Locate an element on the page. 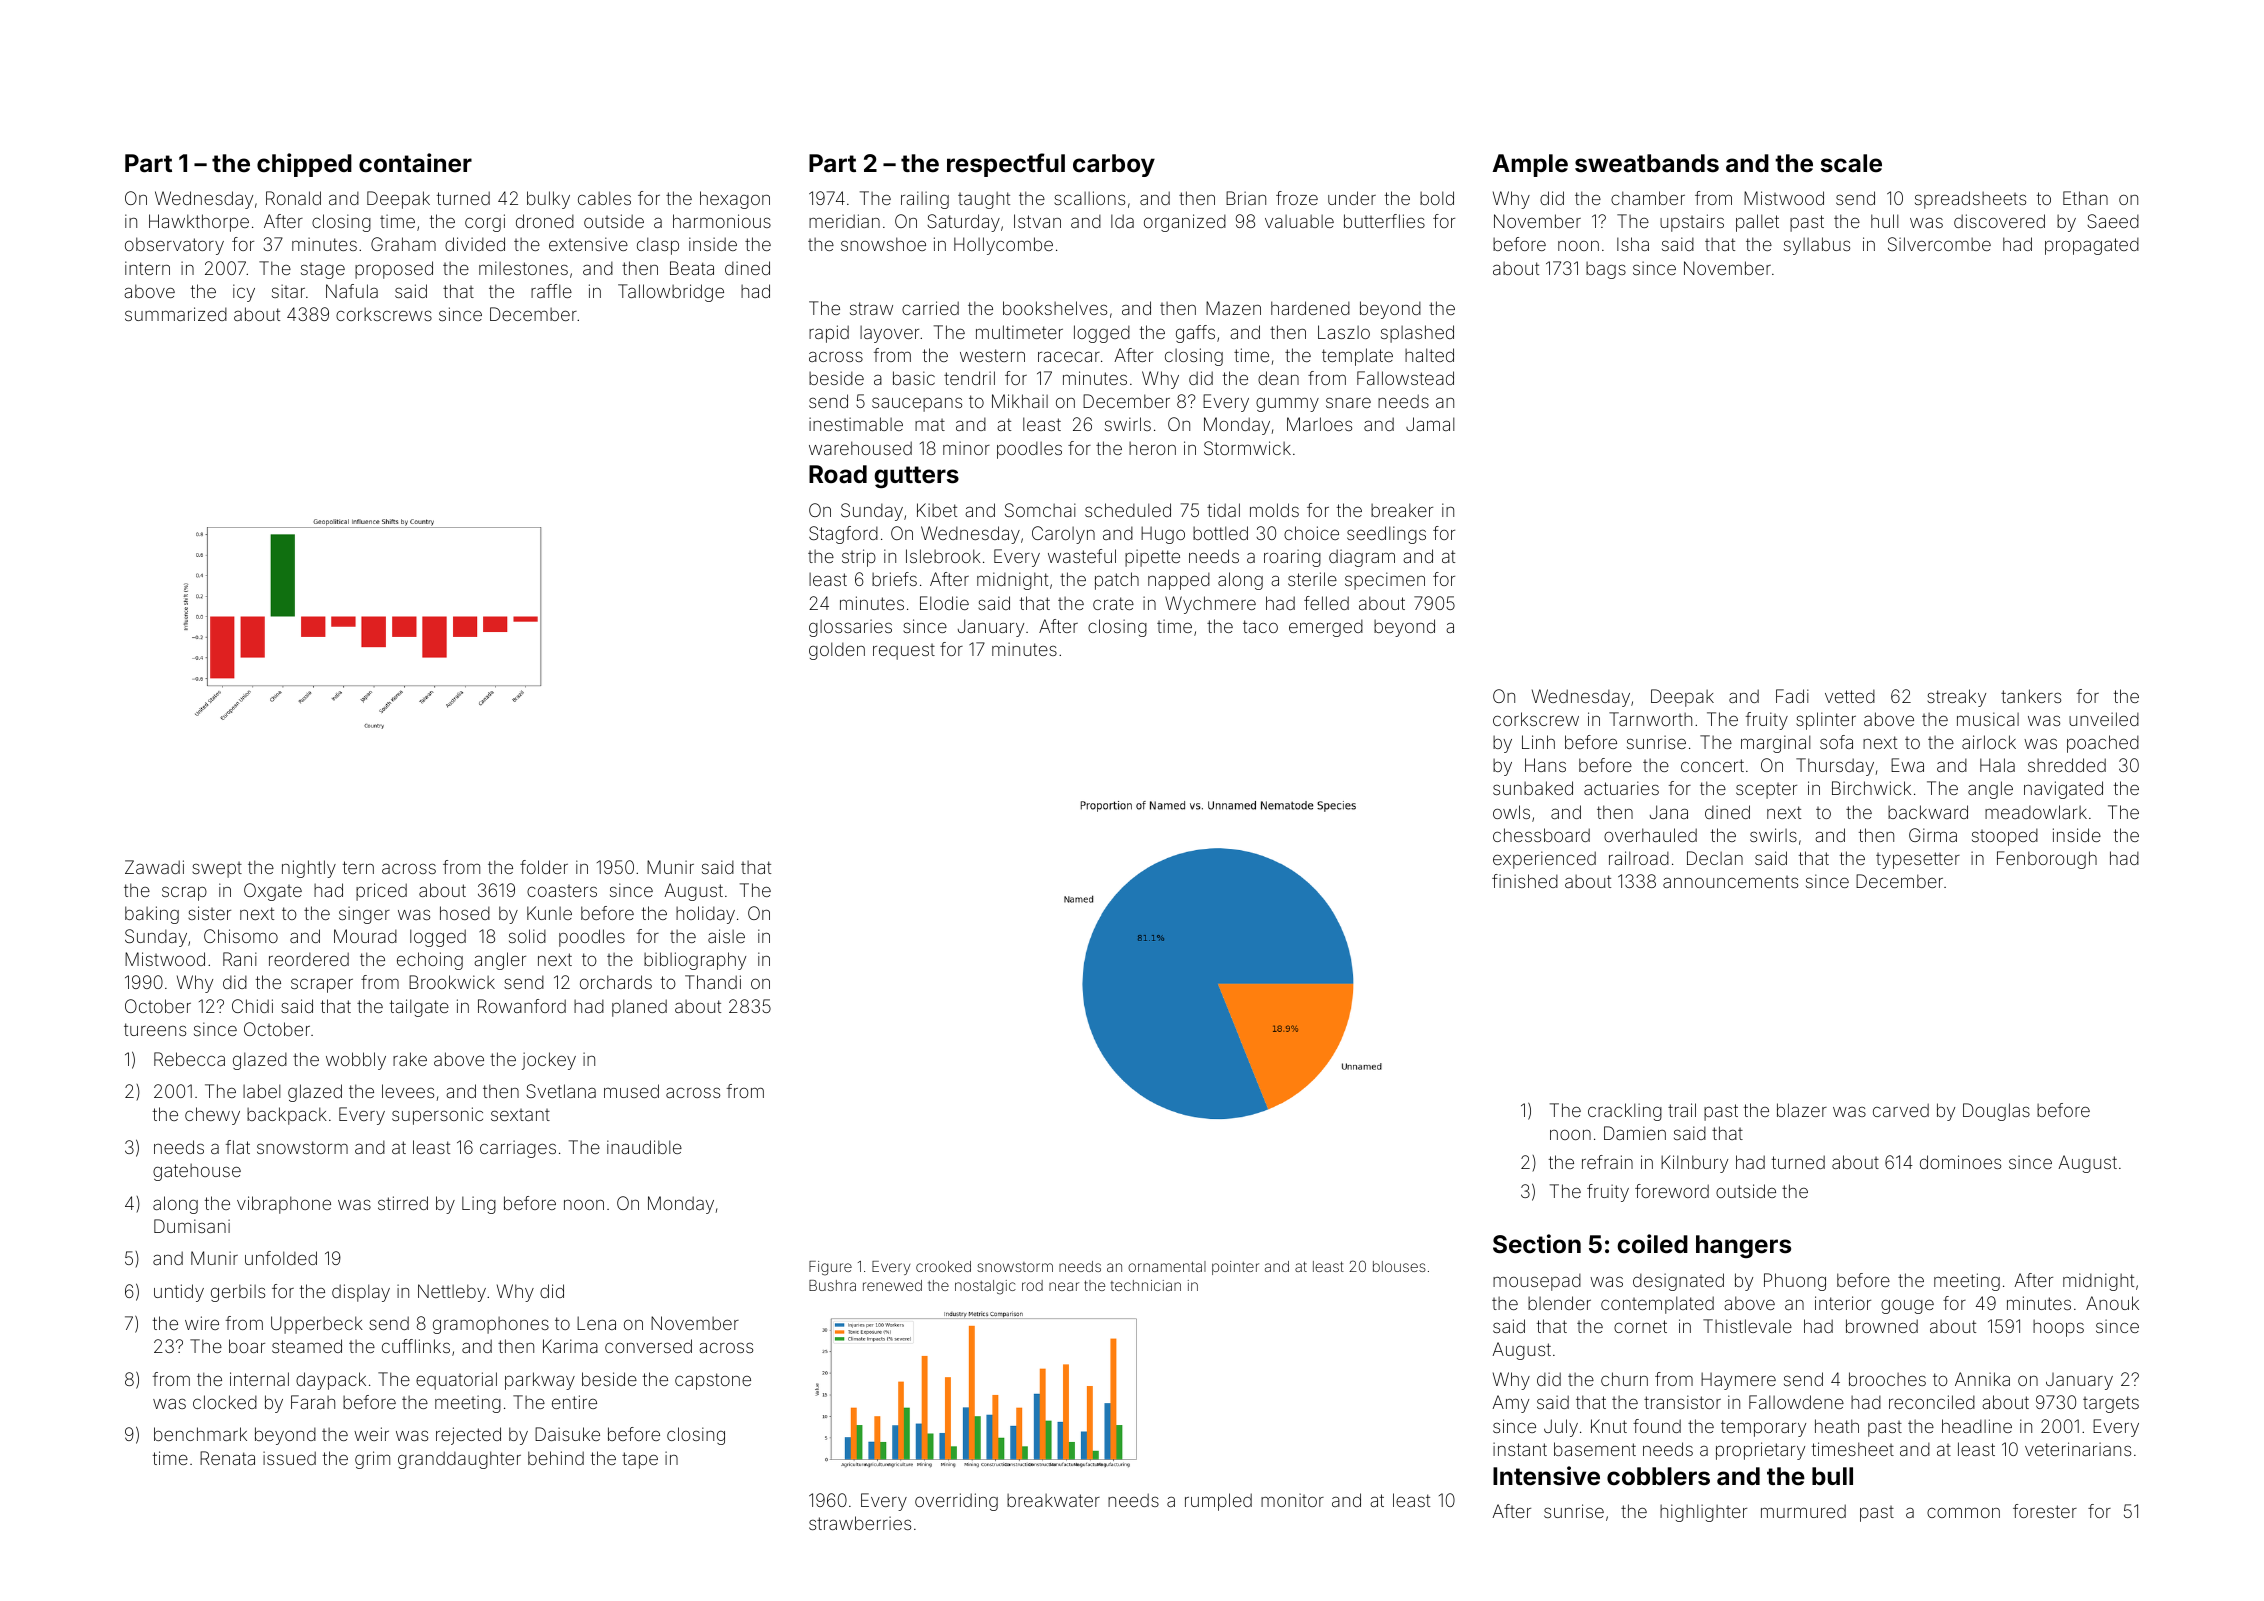 This image has width=2264, height=1601. Ample is located at coordinates (1530, 165).
